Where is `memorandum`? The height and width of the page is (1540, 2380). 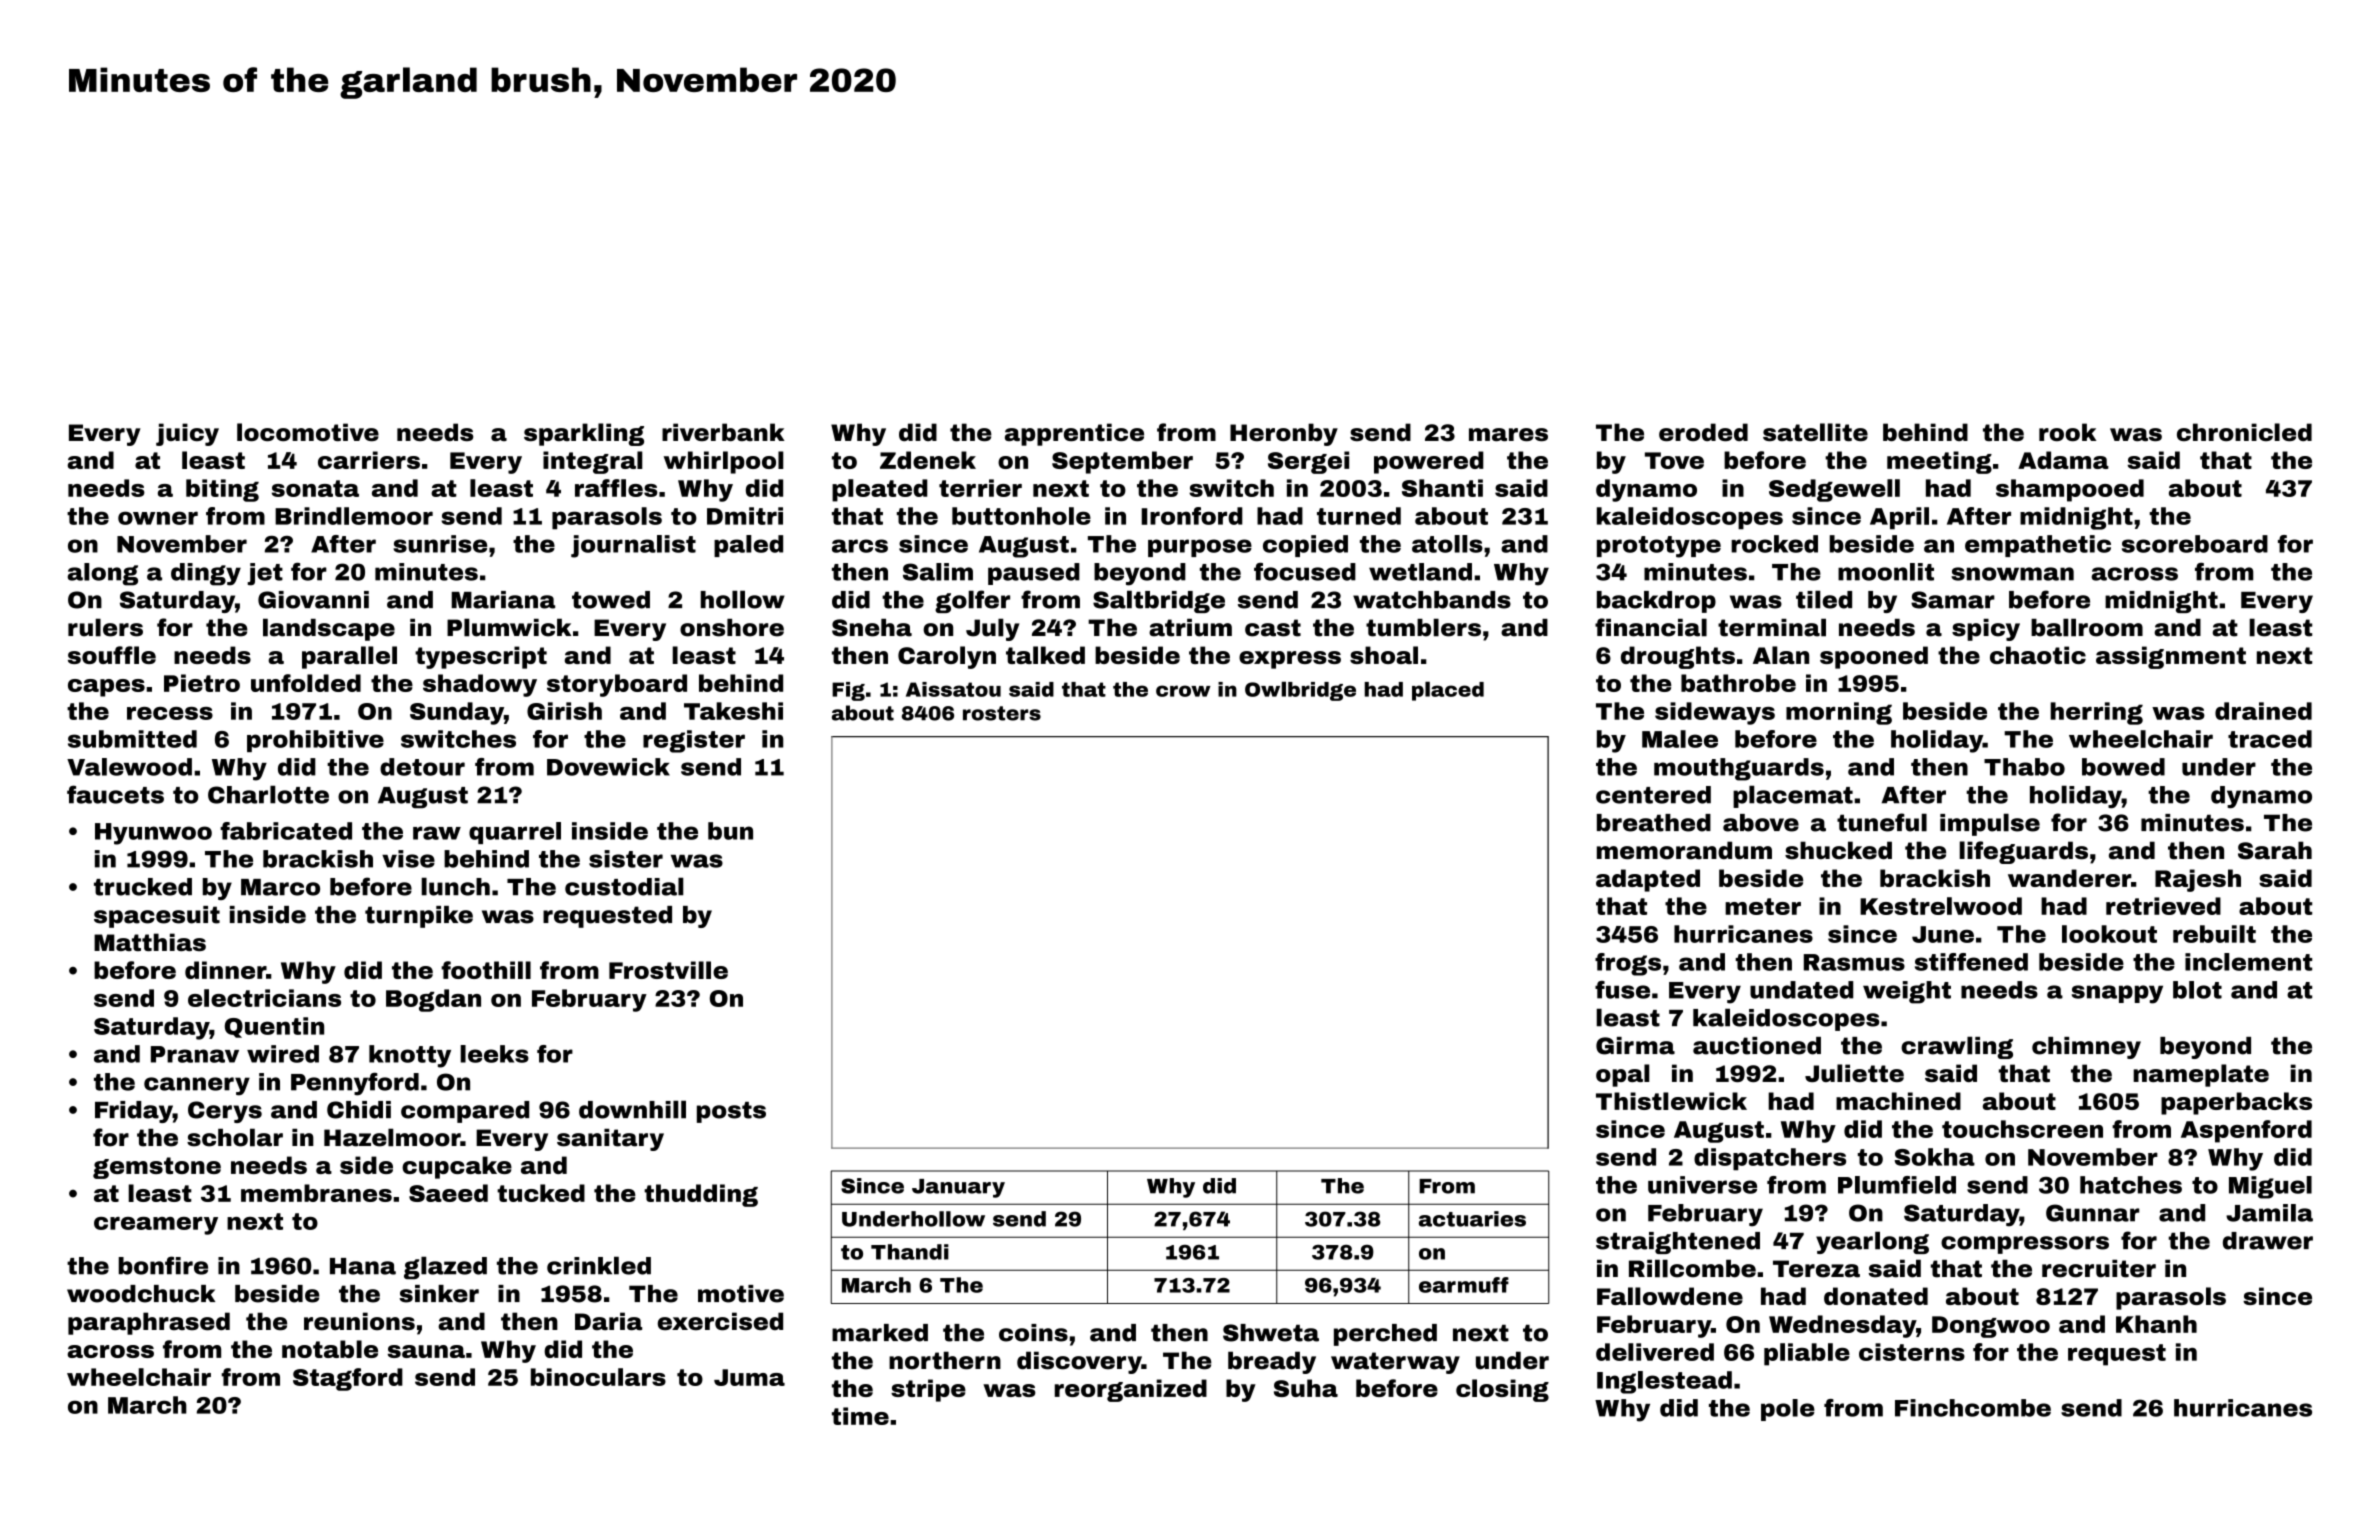
memorandum is located at coordinates (1684, 850).
